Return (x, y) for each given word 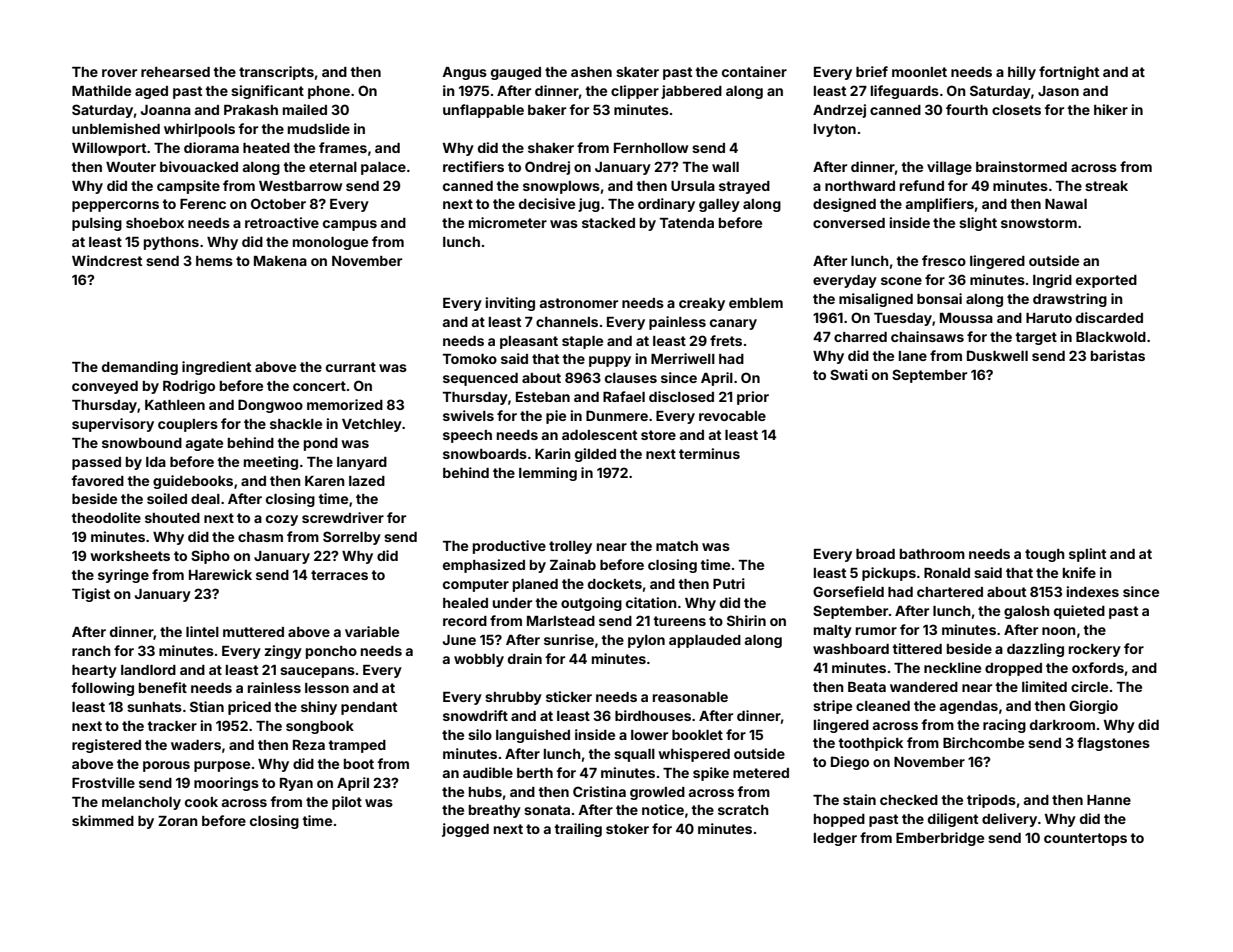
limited (1044, 686)
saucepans (317, 672)
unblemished (116, 128)
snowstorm (1039, 223)
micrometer (508, 222)
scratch (743, 810)
